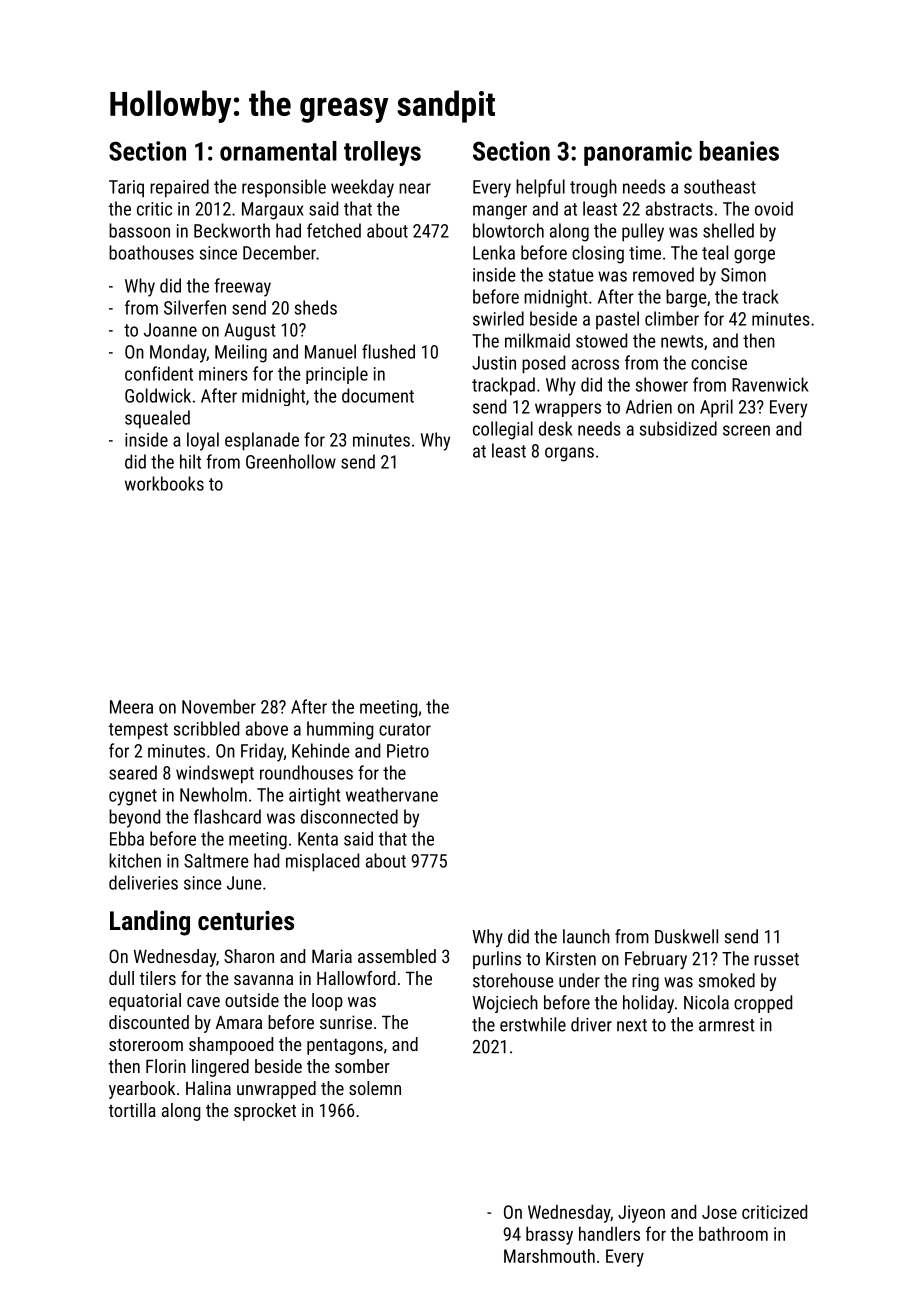 This screenshot has width=924, height=1308. Describe the element at coordinates (746, 430) in the screenshot. I see `screen` at that location.
